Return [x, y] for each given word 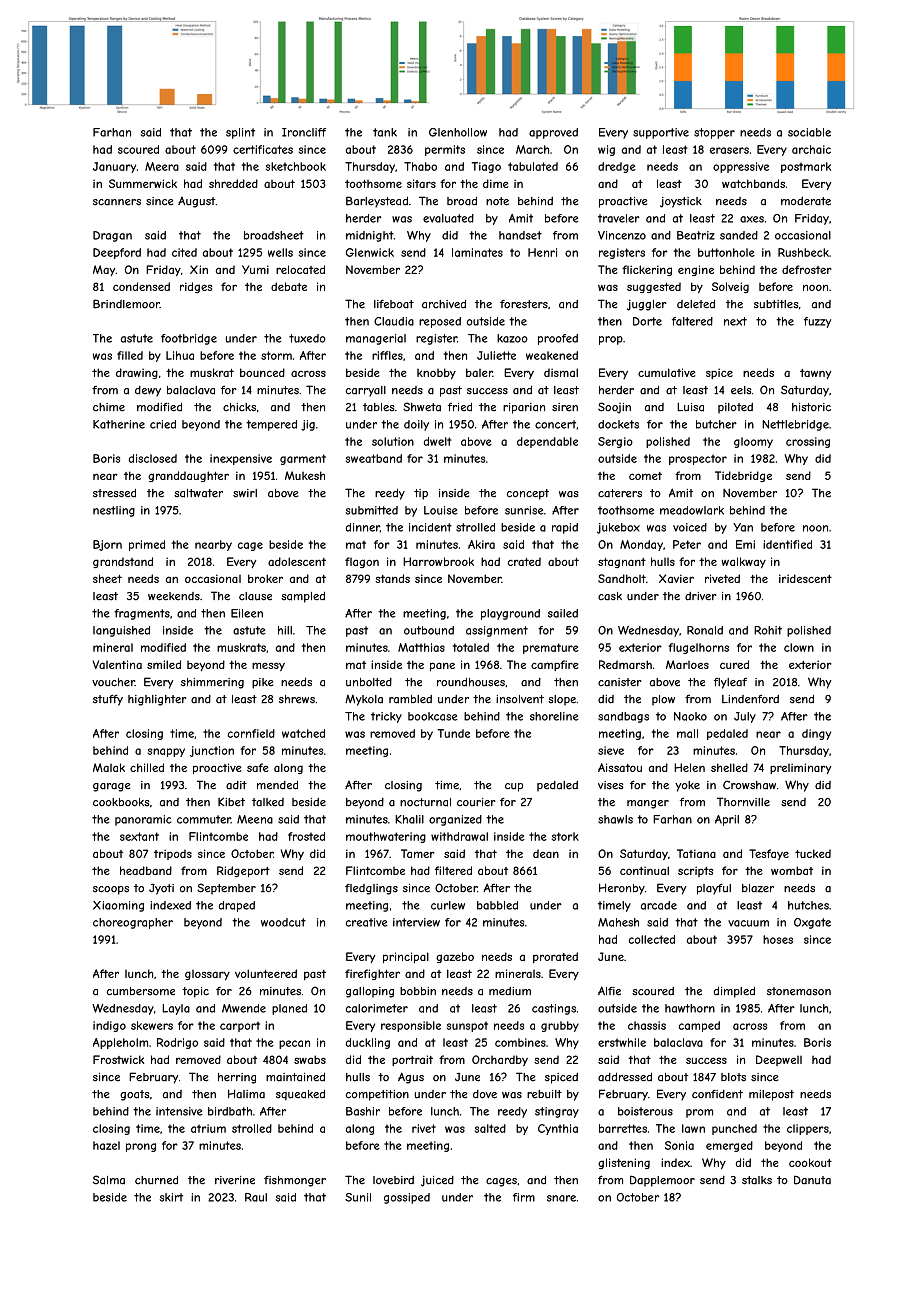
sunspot [467, 1026]
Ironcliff [304, 132]
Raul [256, 1197]
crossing [808, 442]
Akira [481, 544]
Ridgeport [243, 871]
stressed [114, 493]
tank [385, 132]
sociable [809, 132]
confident [717, 1094]
